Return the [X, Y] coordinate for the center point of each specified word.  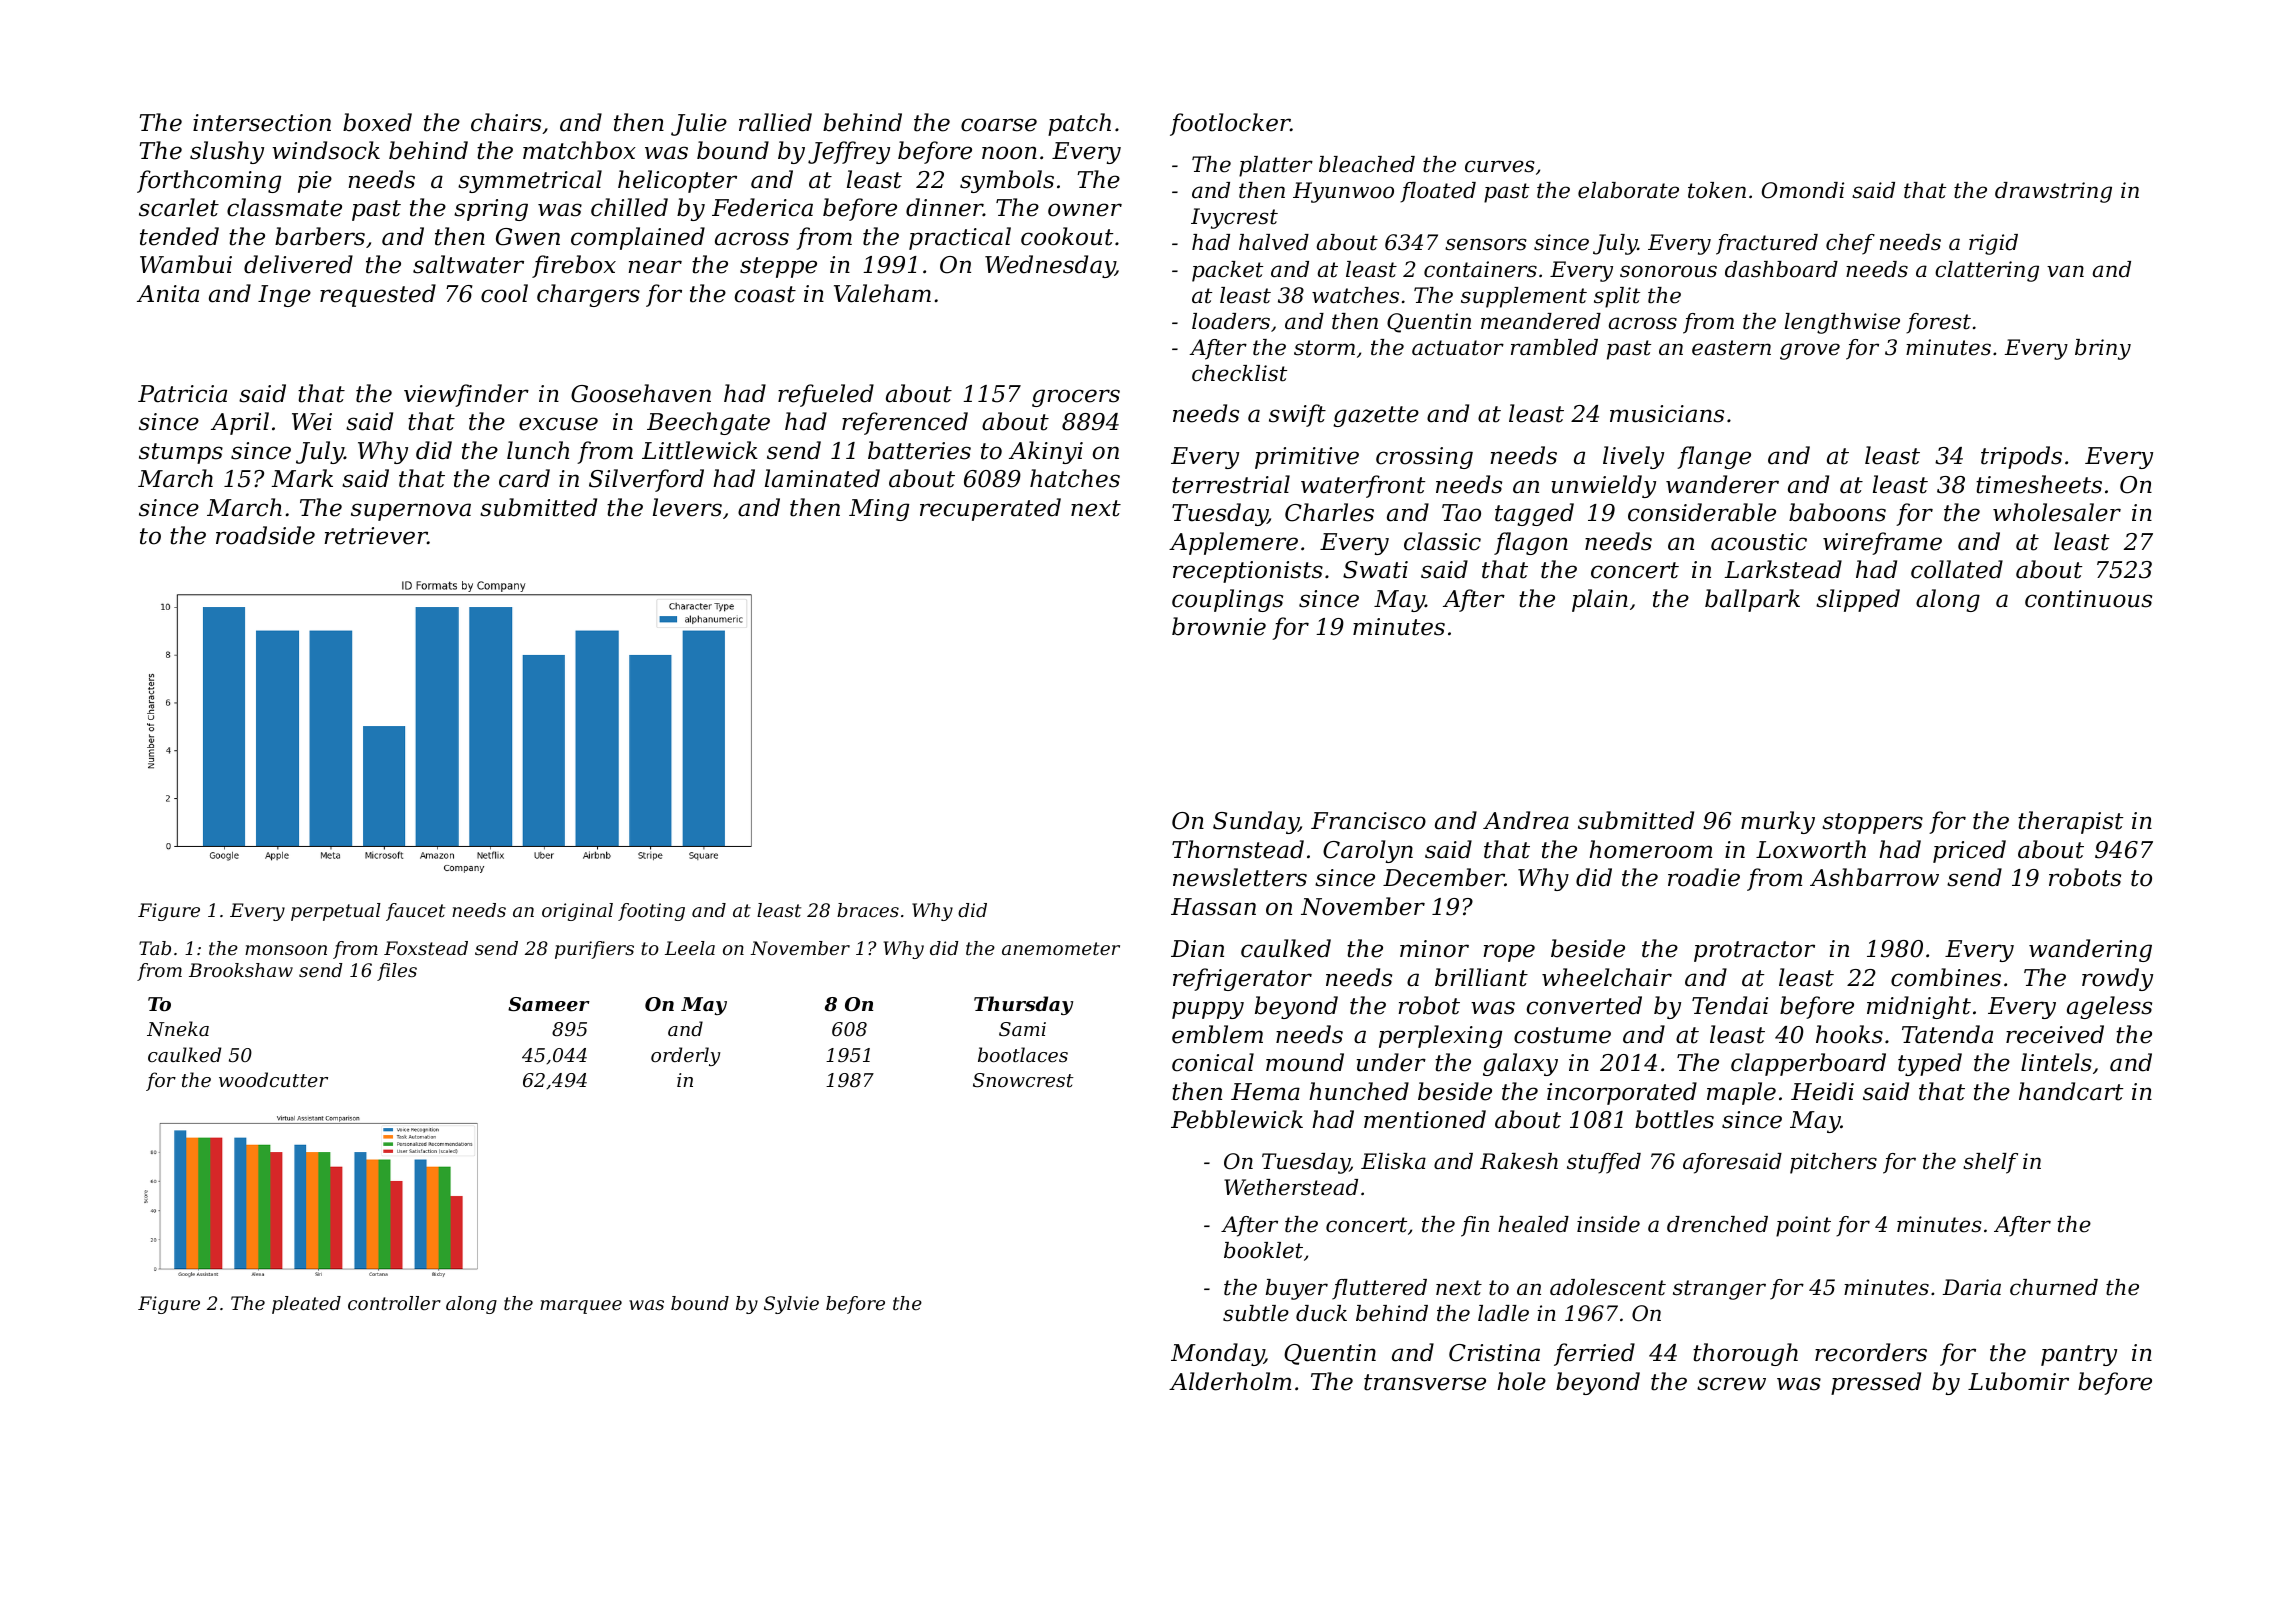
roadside [265, 535]
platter [1276, 166]
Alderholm [1230, 1381]
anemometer [1061, 948]
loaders [1231, 321]
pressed [1876, 1383]
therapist [2070, 822]
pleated [306, 1305]
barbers [320, 236]
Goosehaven [641, 393]
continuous [2088, 599]
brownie [1219, 626]
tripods [2021, 457]
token [1717, 190]
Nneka [178, 1028]
